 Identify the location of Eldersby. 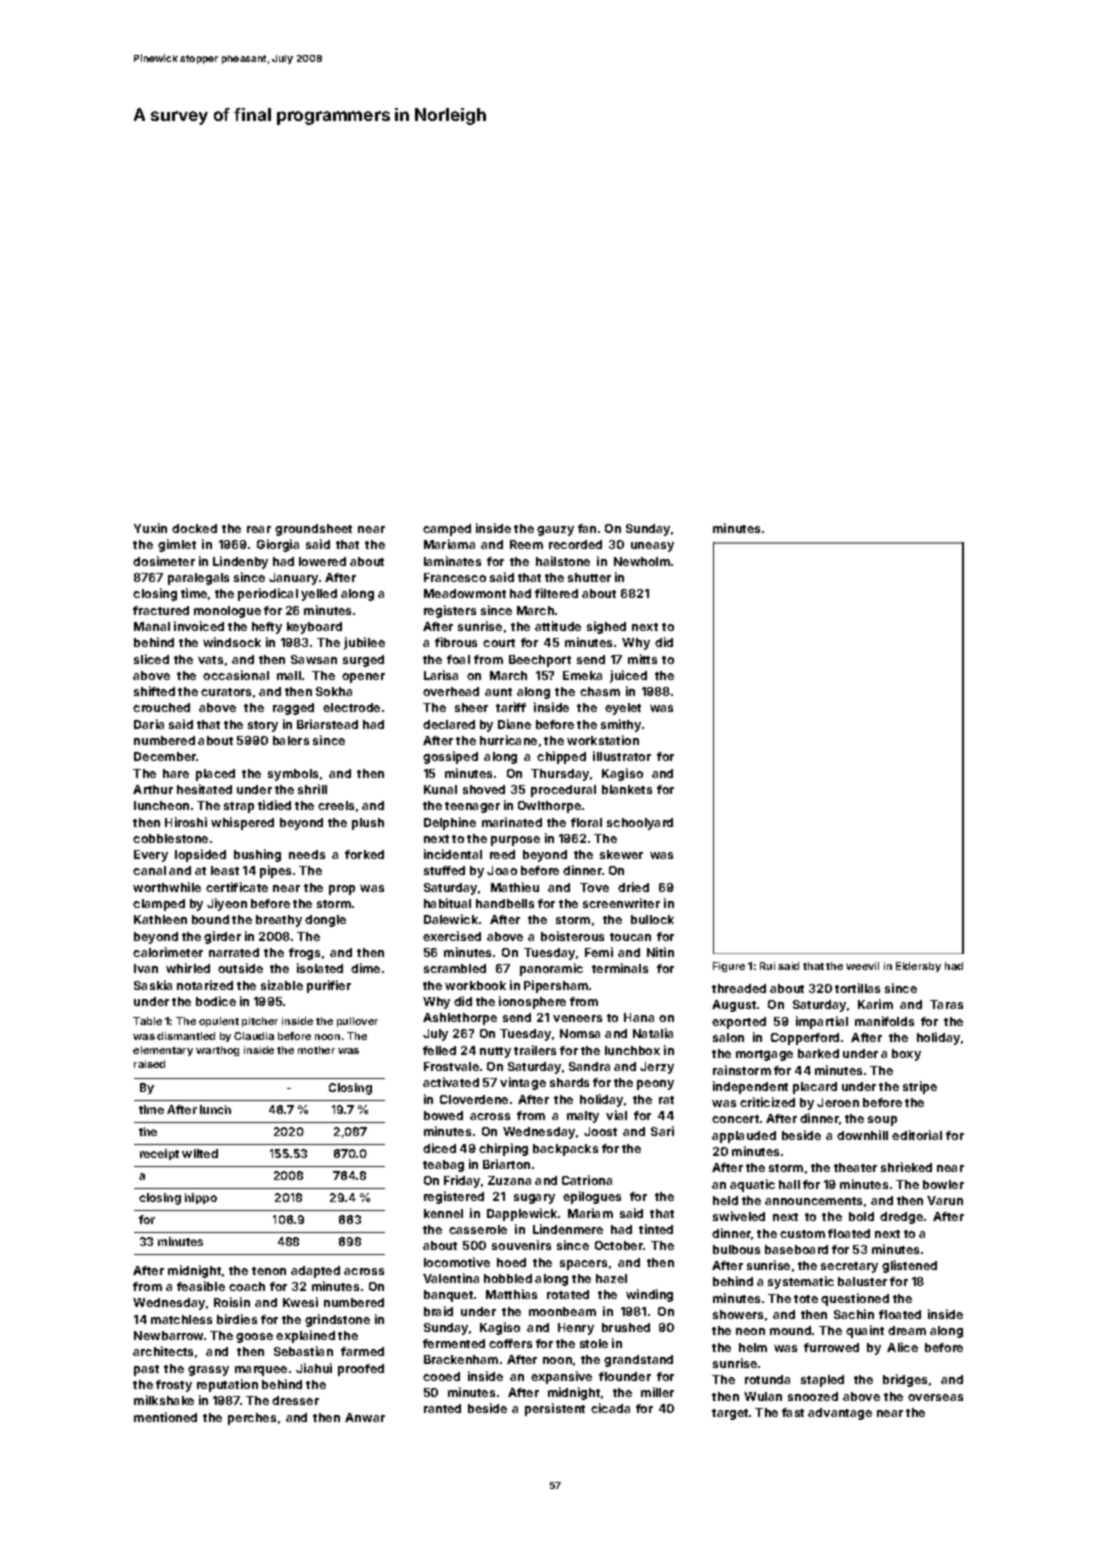
(918, 967).
